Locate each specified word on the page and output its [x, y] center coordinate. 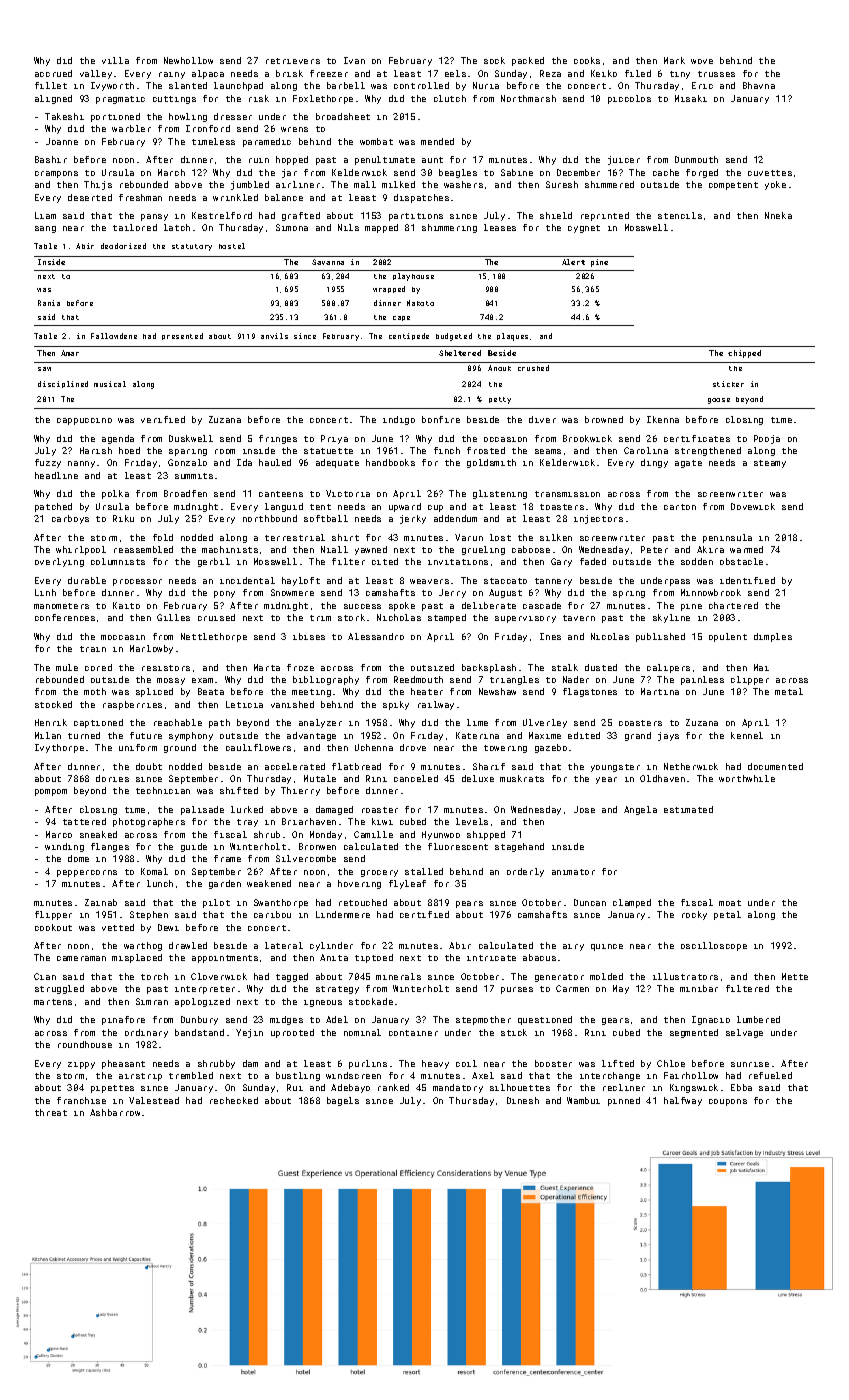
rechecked [234, 1100]
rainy [172, 75]
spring [629, 594]
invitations [458, 562]
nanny [81, 464]
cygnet [584, 229]
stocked [53, 704]
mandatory [458, 1088]
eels [455, 73]
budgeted [454, 337]
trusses [716, 74]
